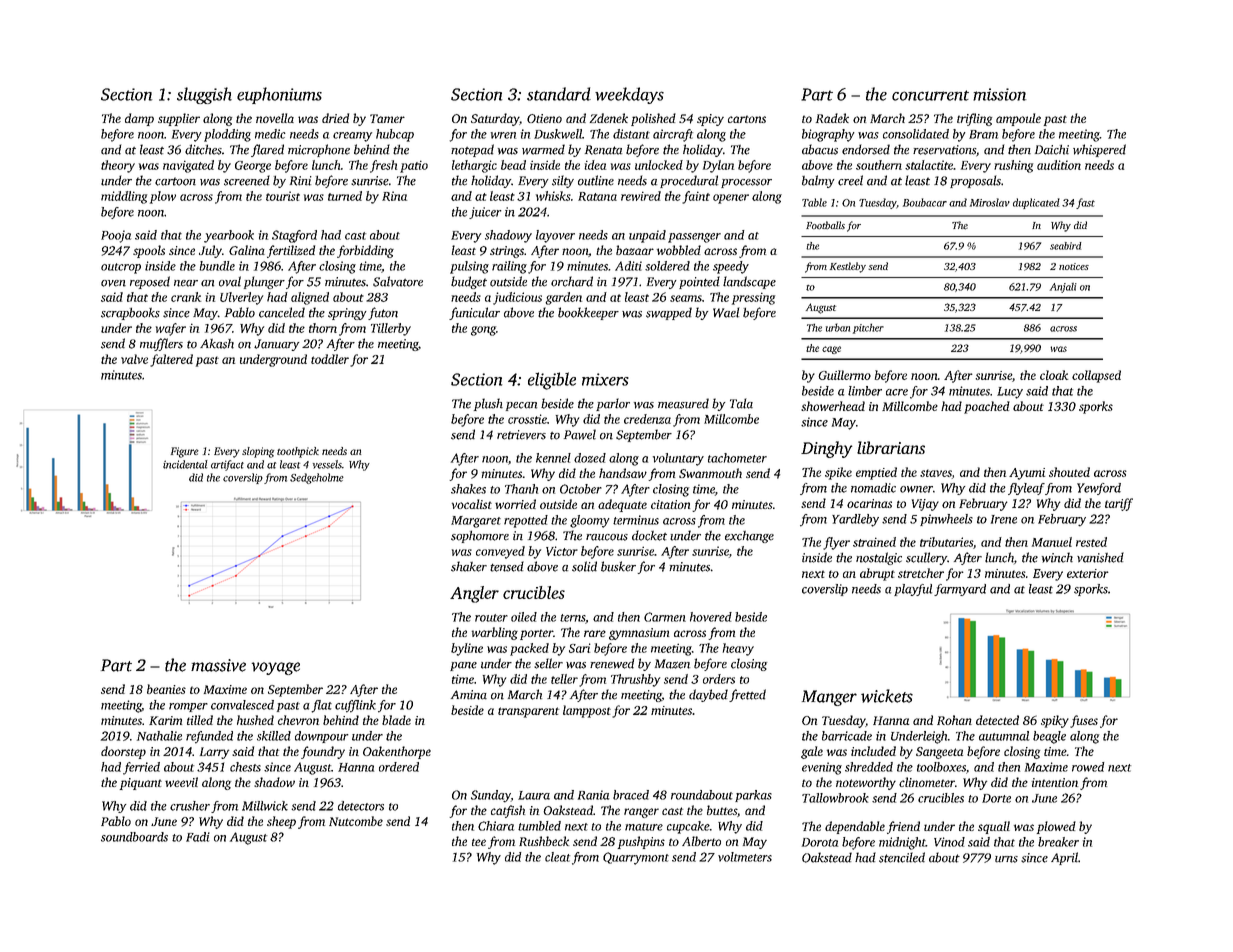 The width and height of the screenshot is (1233, 952). I want to click on Miroslav, so click(990, 202).
